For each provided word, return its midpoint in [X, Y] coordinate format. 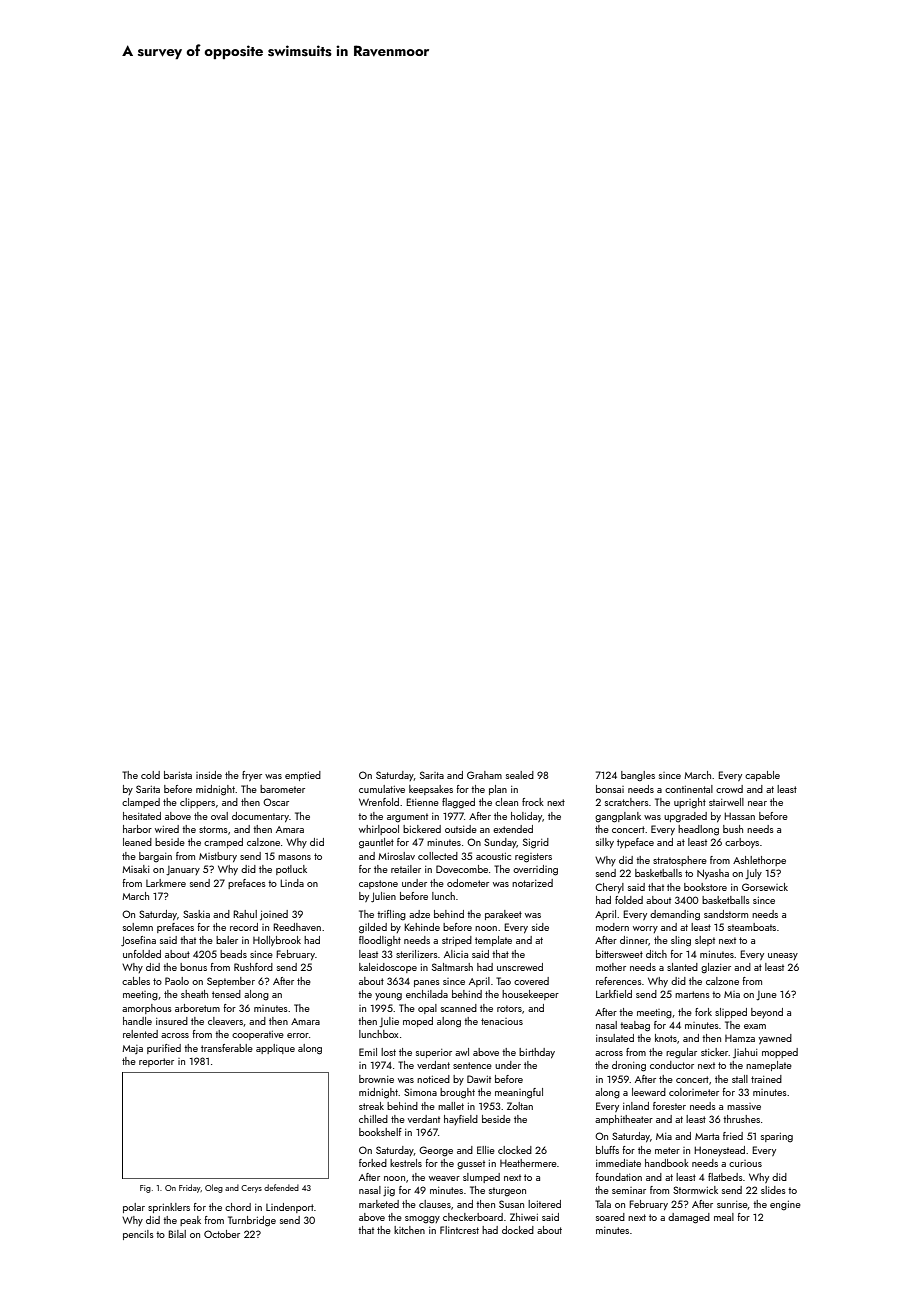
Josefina [138, 941]
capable [762, 776]
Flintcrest [459, 1230]
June [766, 995]
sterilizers [417, 954]
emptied [303, 776]
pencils [138, 1235]
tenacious [502, 1021]
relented [140, 1034]
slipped [731, 1013]
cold [150, 775]
